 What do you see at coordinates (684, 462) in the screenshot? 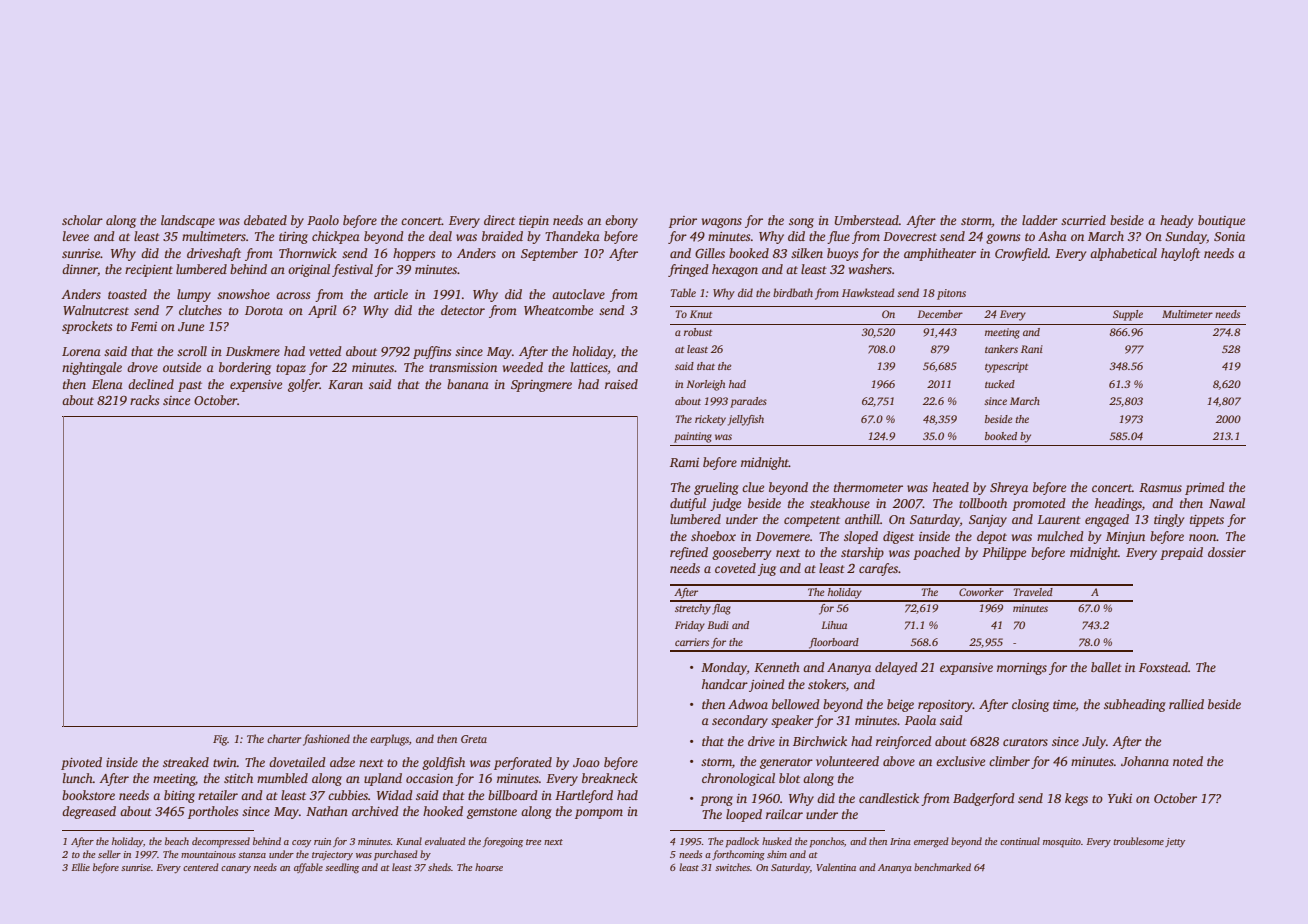
I see `Rami` at bounding box center [684, 462].
